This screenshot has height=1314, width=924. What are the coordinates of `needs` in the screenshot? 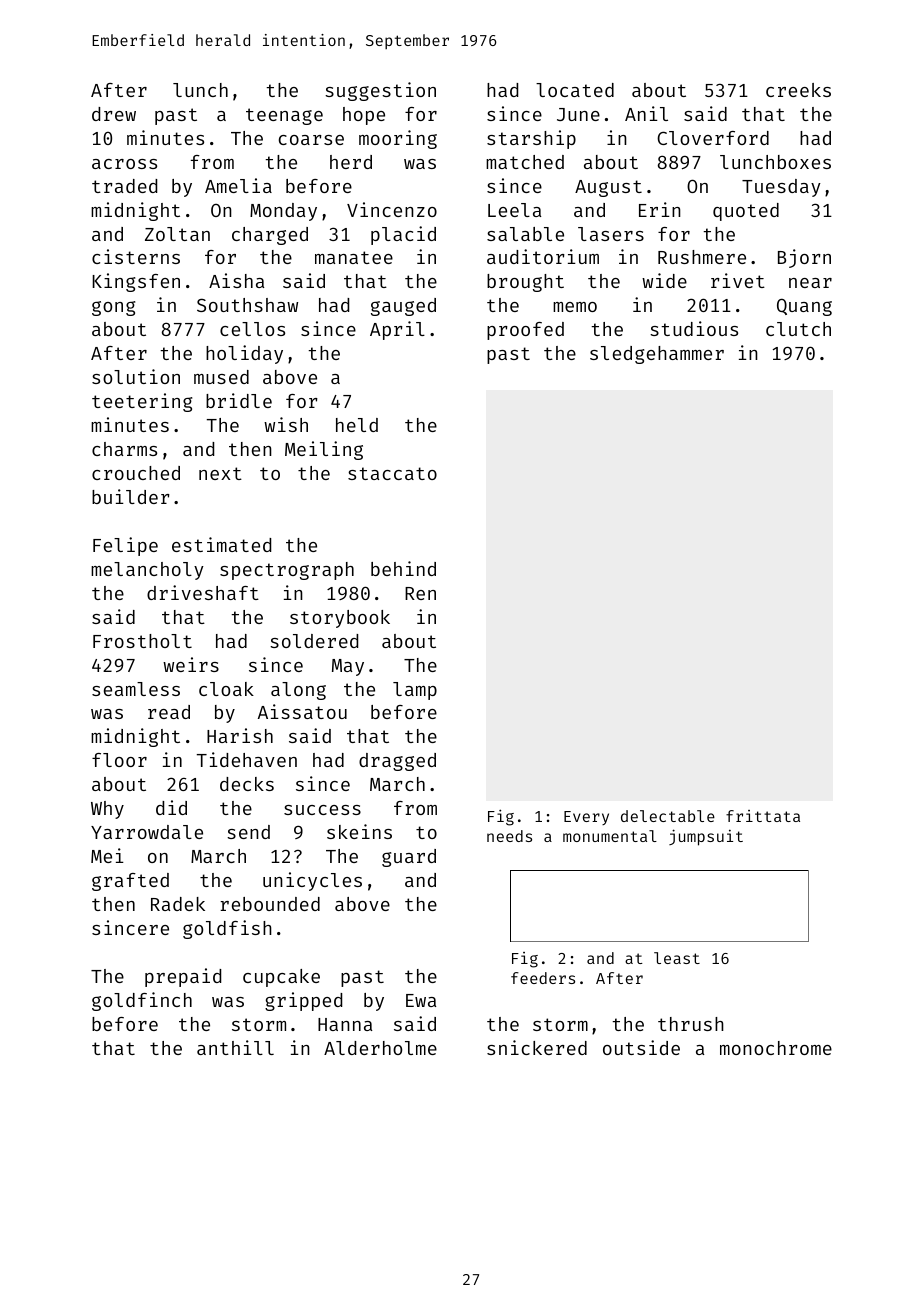 It's located at (509, 836).
